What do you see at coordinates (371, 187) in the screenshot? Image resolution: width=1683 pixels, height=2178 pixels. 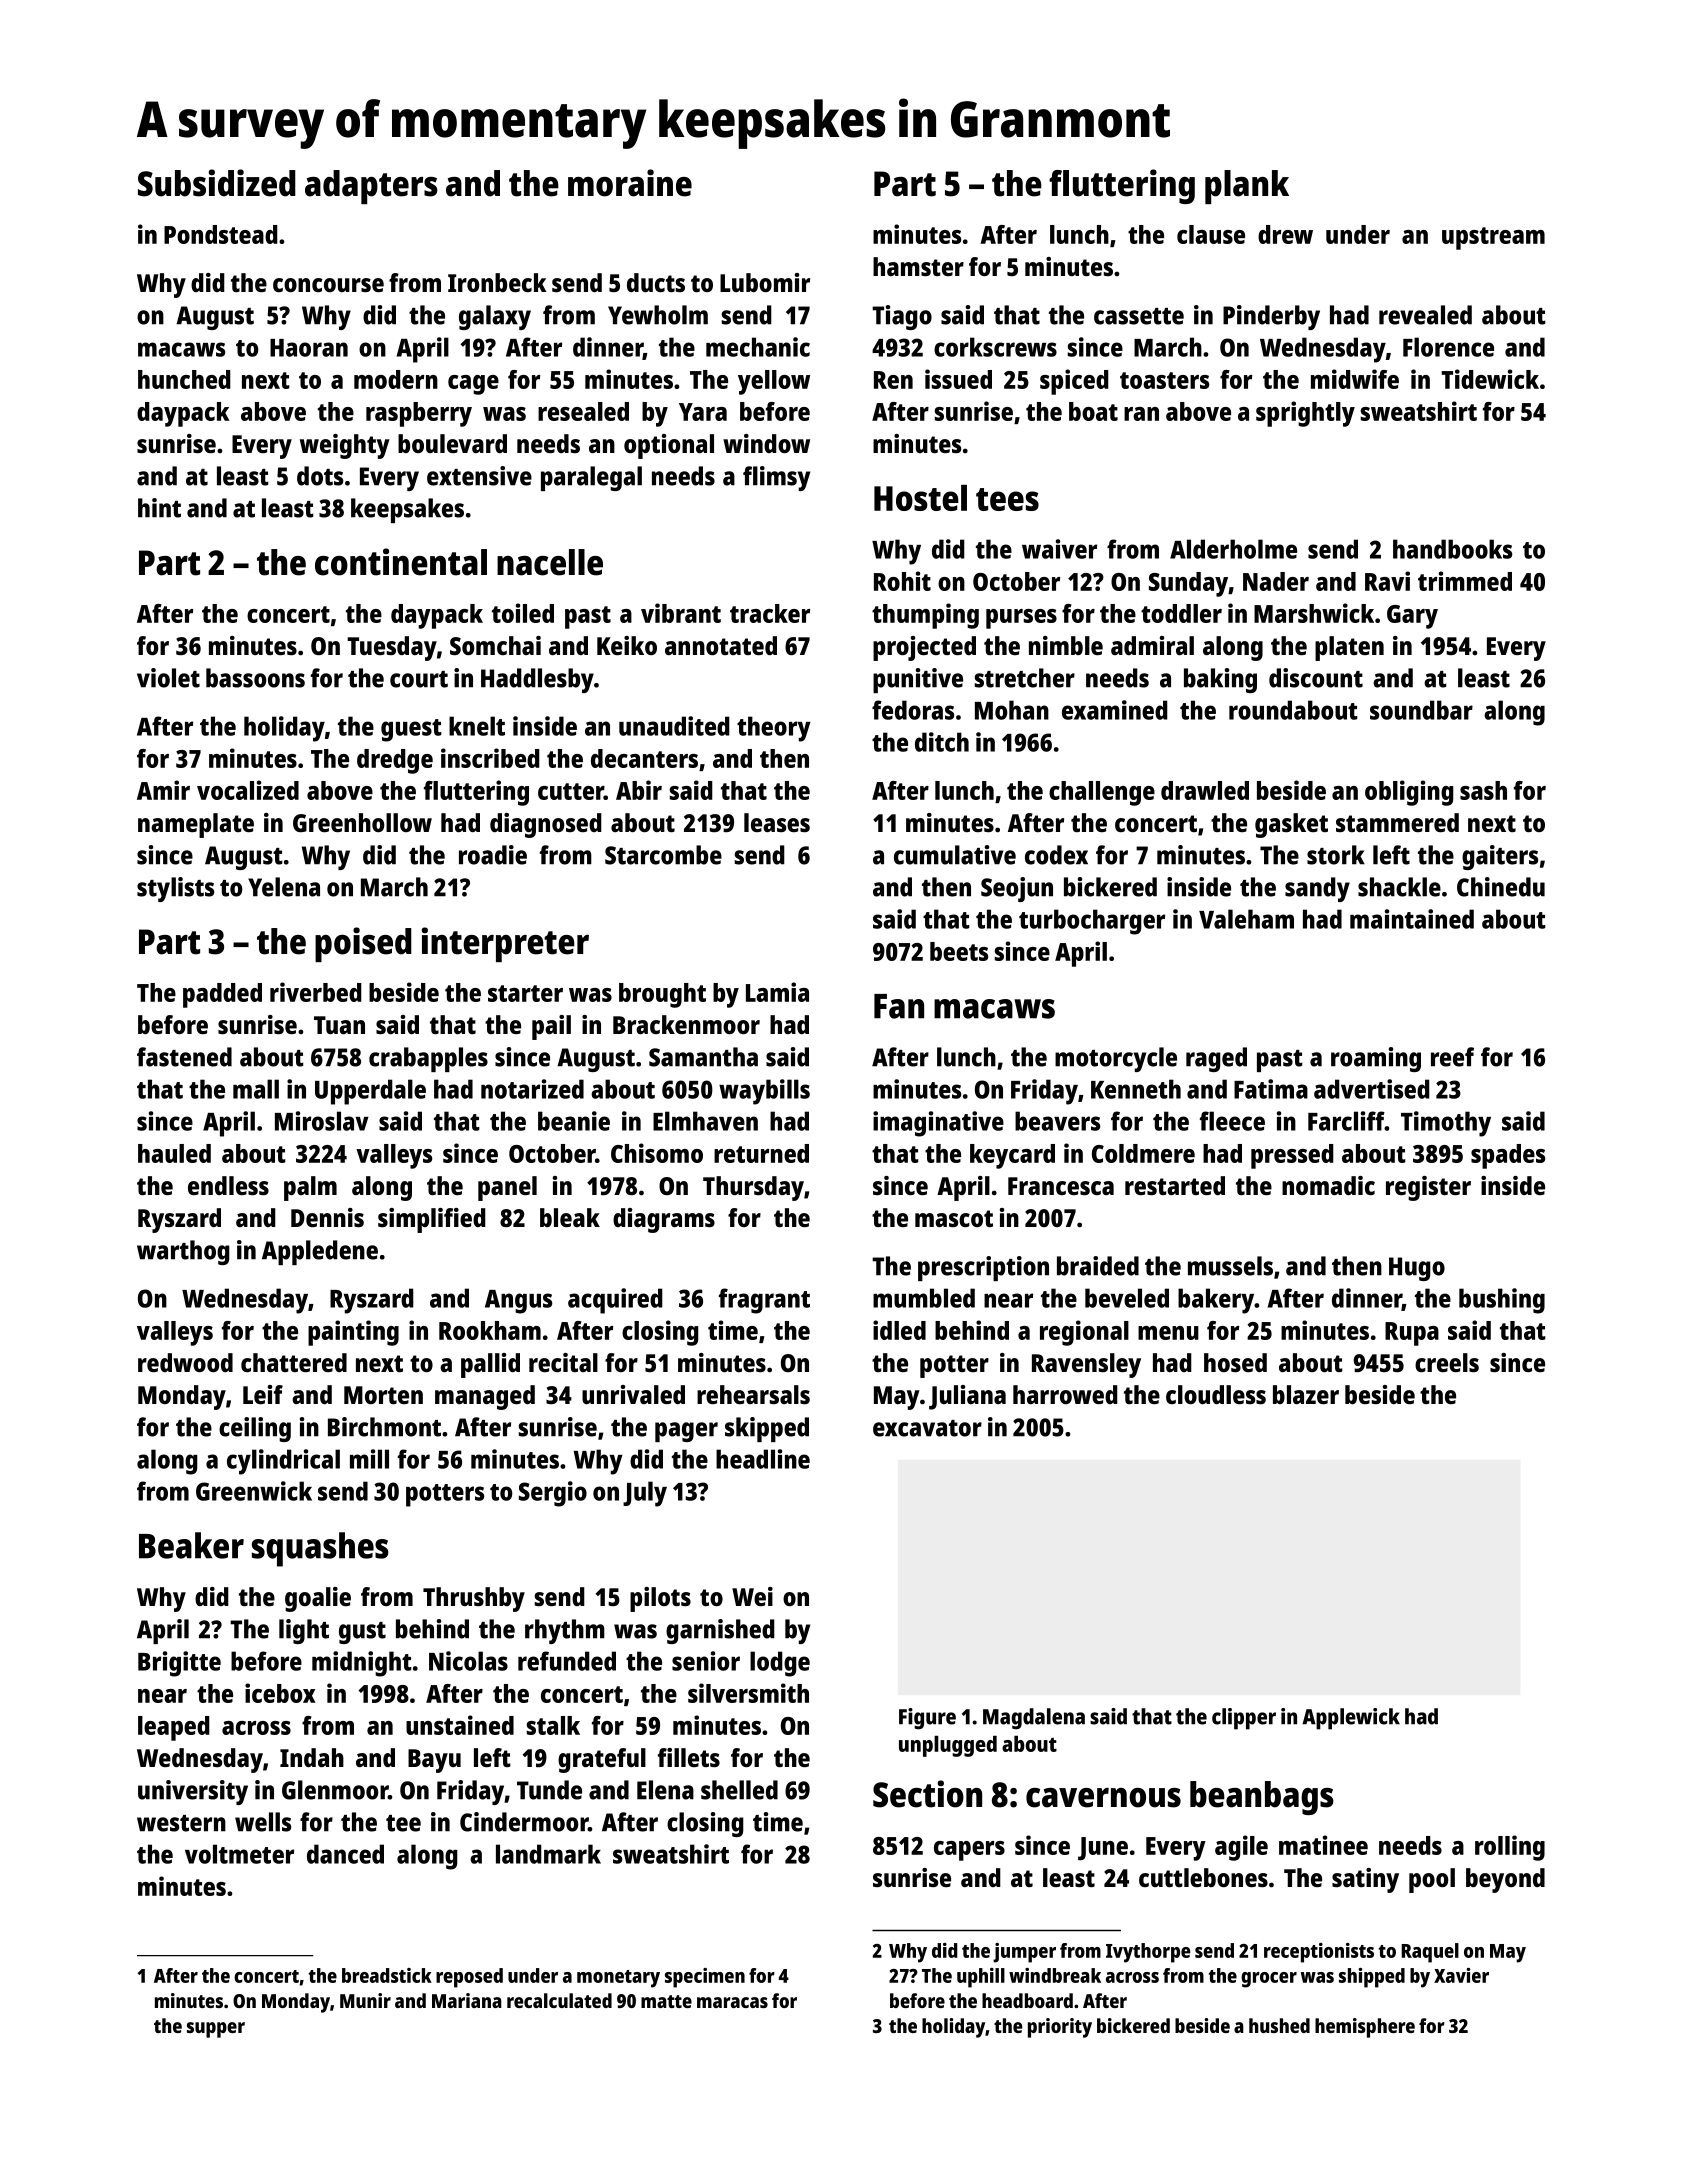 I see `adapters` at bounding box center [371, 187].
